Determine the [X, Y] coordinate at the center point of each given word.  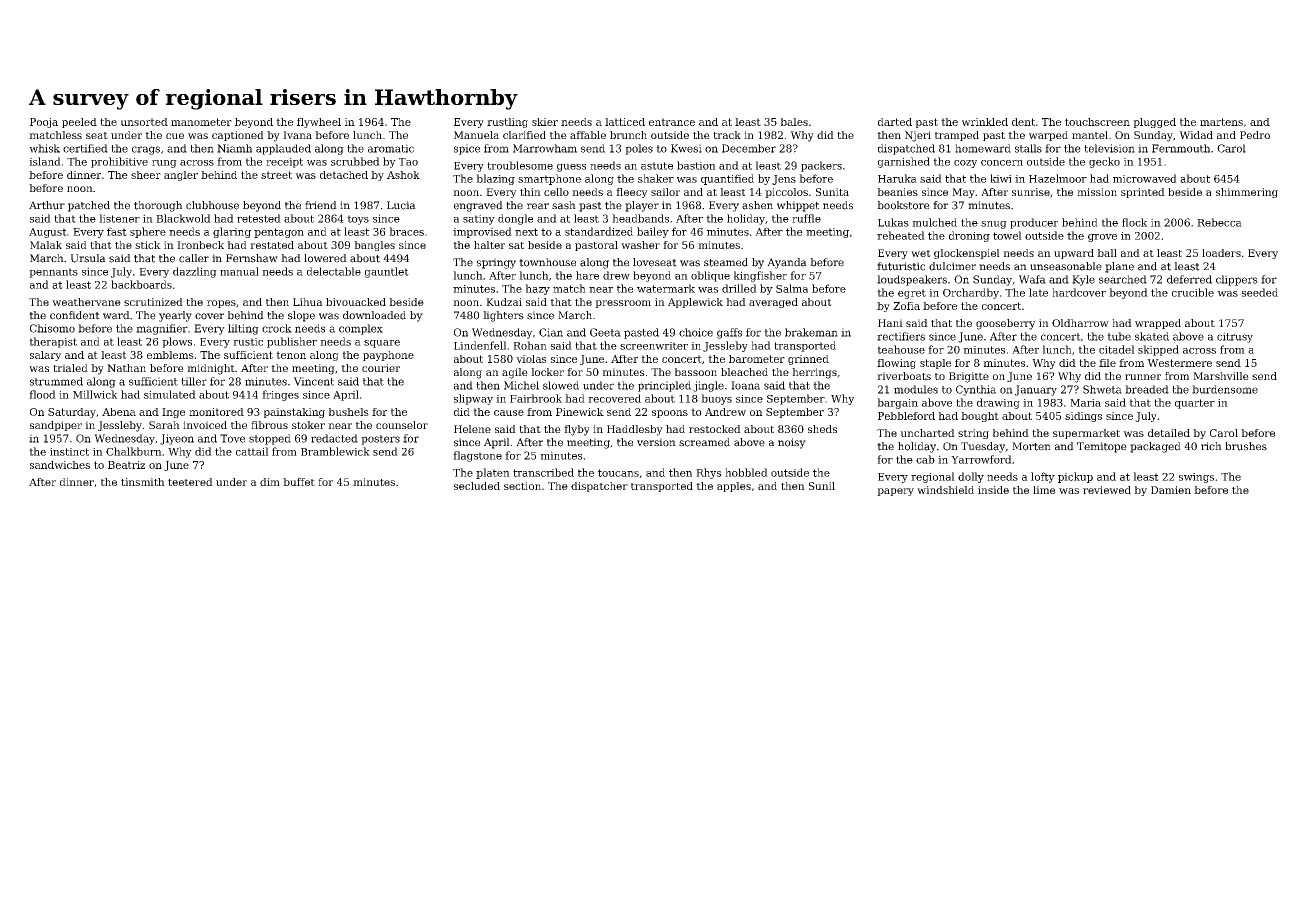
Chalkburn [134, 451]
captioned [238, 136]
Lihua [308, 302]
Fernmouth [1181, 148]
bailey [653, 232]
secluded [477, 486]
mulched [934, 222]
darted [895, 122]
